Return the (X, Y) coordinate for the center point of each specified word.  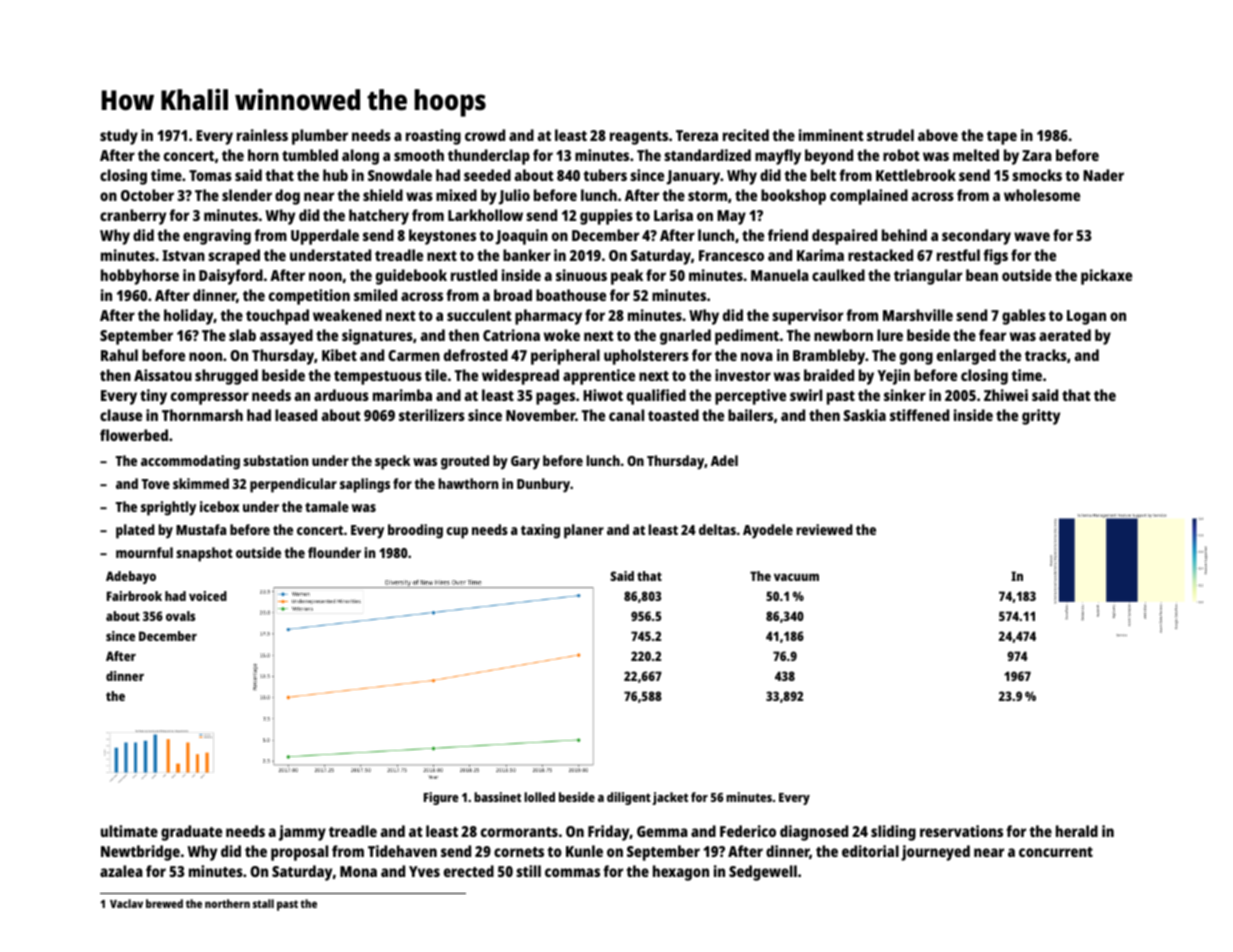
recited (746, 135)
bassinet (497, 797)
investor (743, 375)
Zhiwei (1006, 395)
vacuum (796, 577)
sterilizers (432, 415)
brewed (164, 903)
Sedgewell (763, 873)
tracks (1046, 355)
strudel (890, 135)
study (119, 137)
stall (263, 903)
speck (392, 462)
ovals (180, 616)
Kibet (339, 355)
